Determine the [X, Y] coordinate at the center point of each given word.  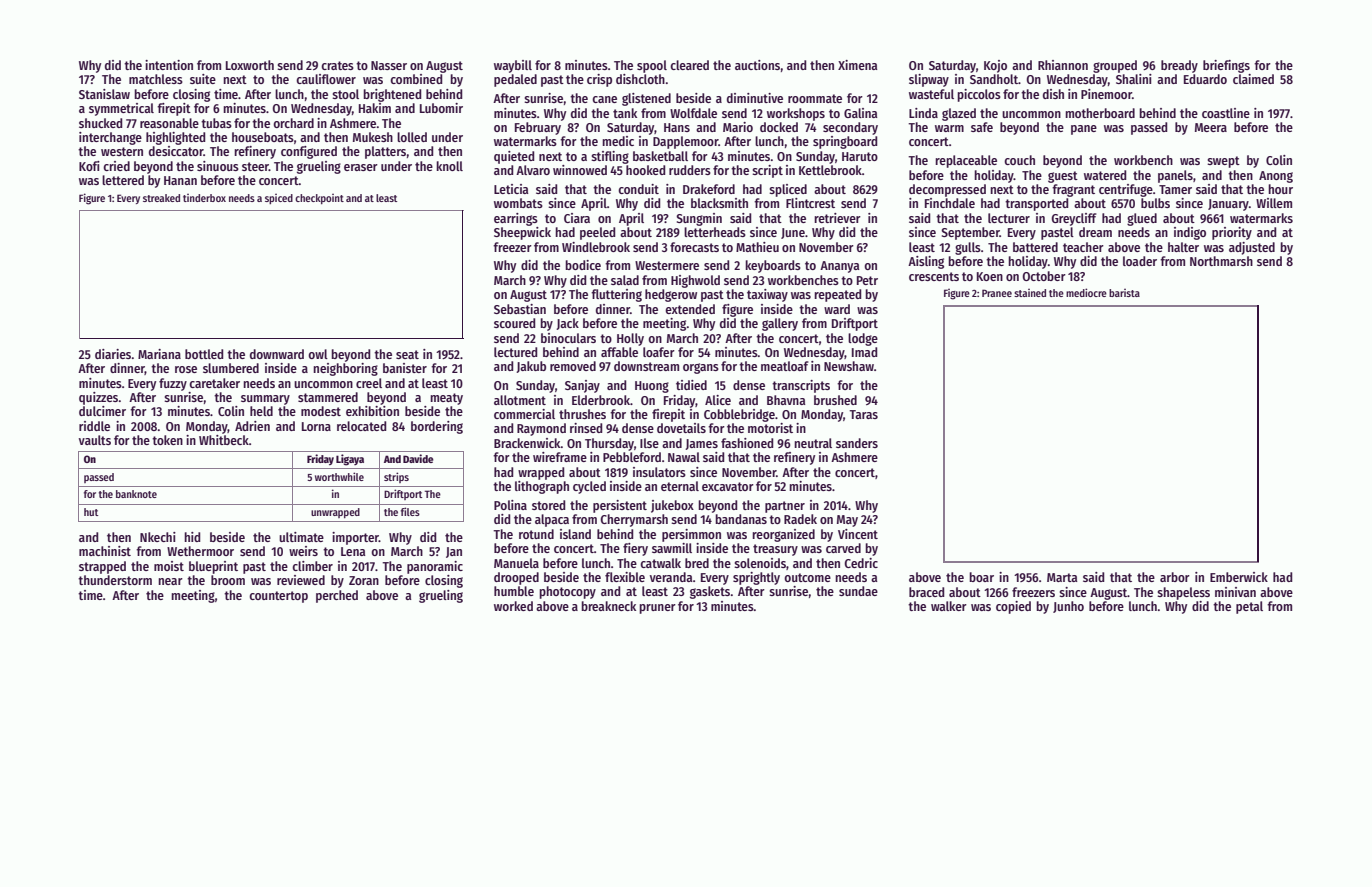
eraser [361, 167]
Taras [863, 414]
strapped [102, 567]
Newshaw [849, 366]
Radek [800, 519]
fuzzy [173, 384]
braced [926, 592]
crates [337, 65]
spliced [788, 190]
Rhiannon [1063, 65]
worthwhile [339, 476]
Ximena [858, 65]
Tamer [1175, 189]
